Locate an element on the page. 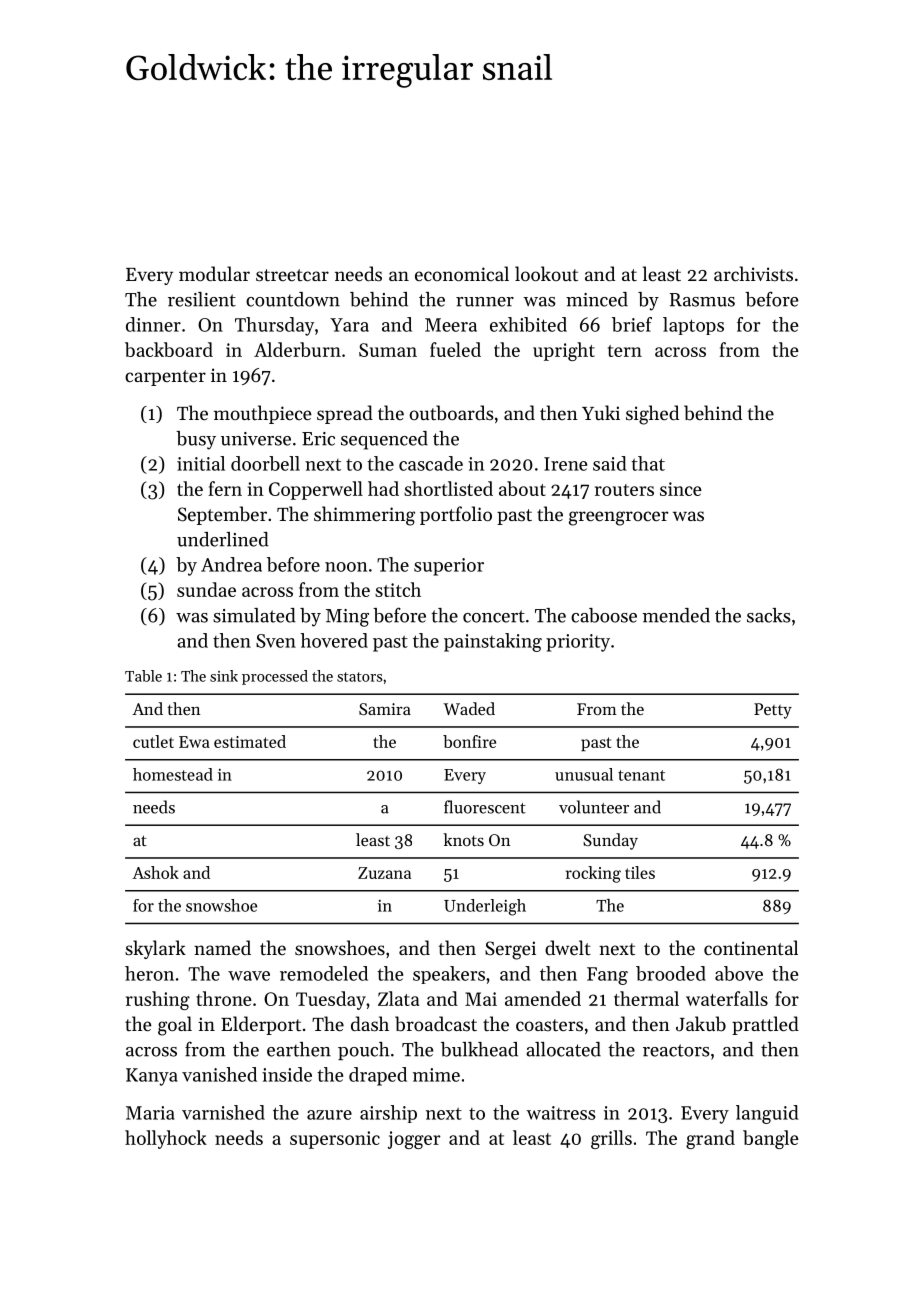  sink is located at coordinates (224, 676).
